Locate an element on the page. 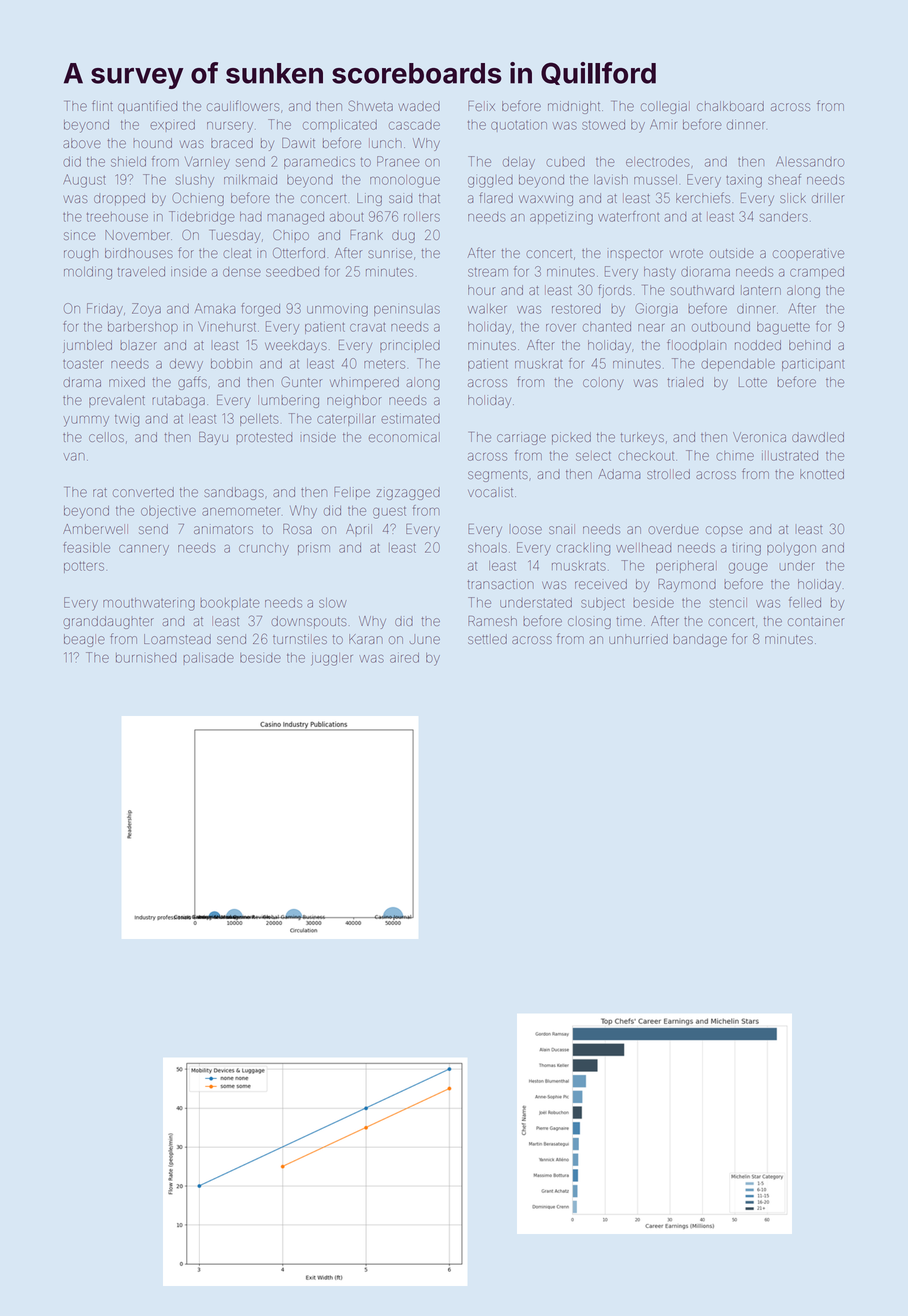  chalkboard is located at coordinates (730, 106).
